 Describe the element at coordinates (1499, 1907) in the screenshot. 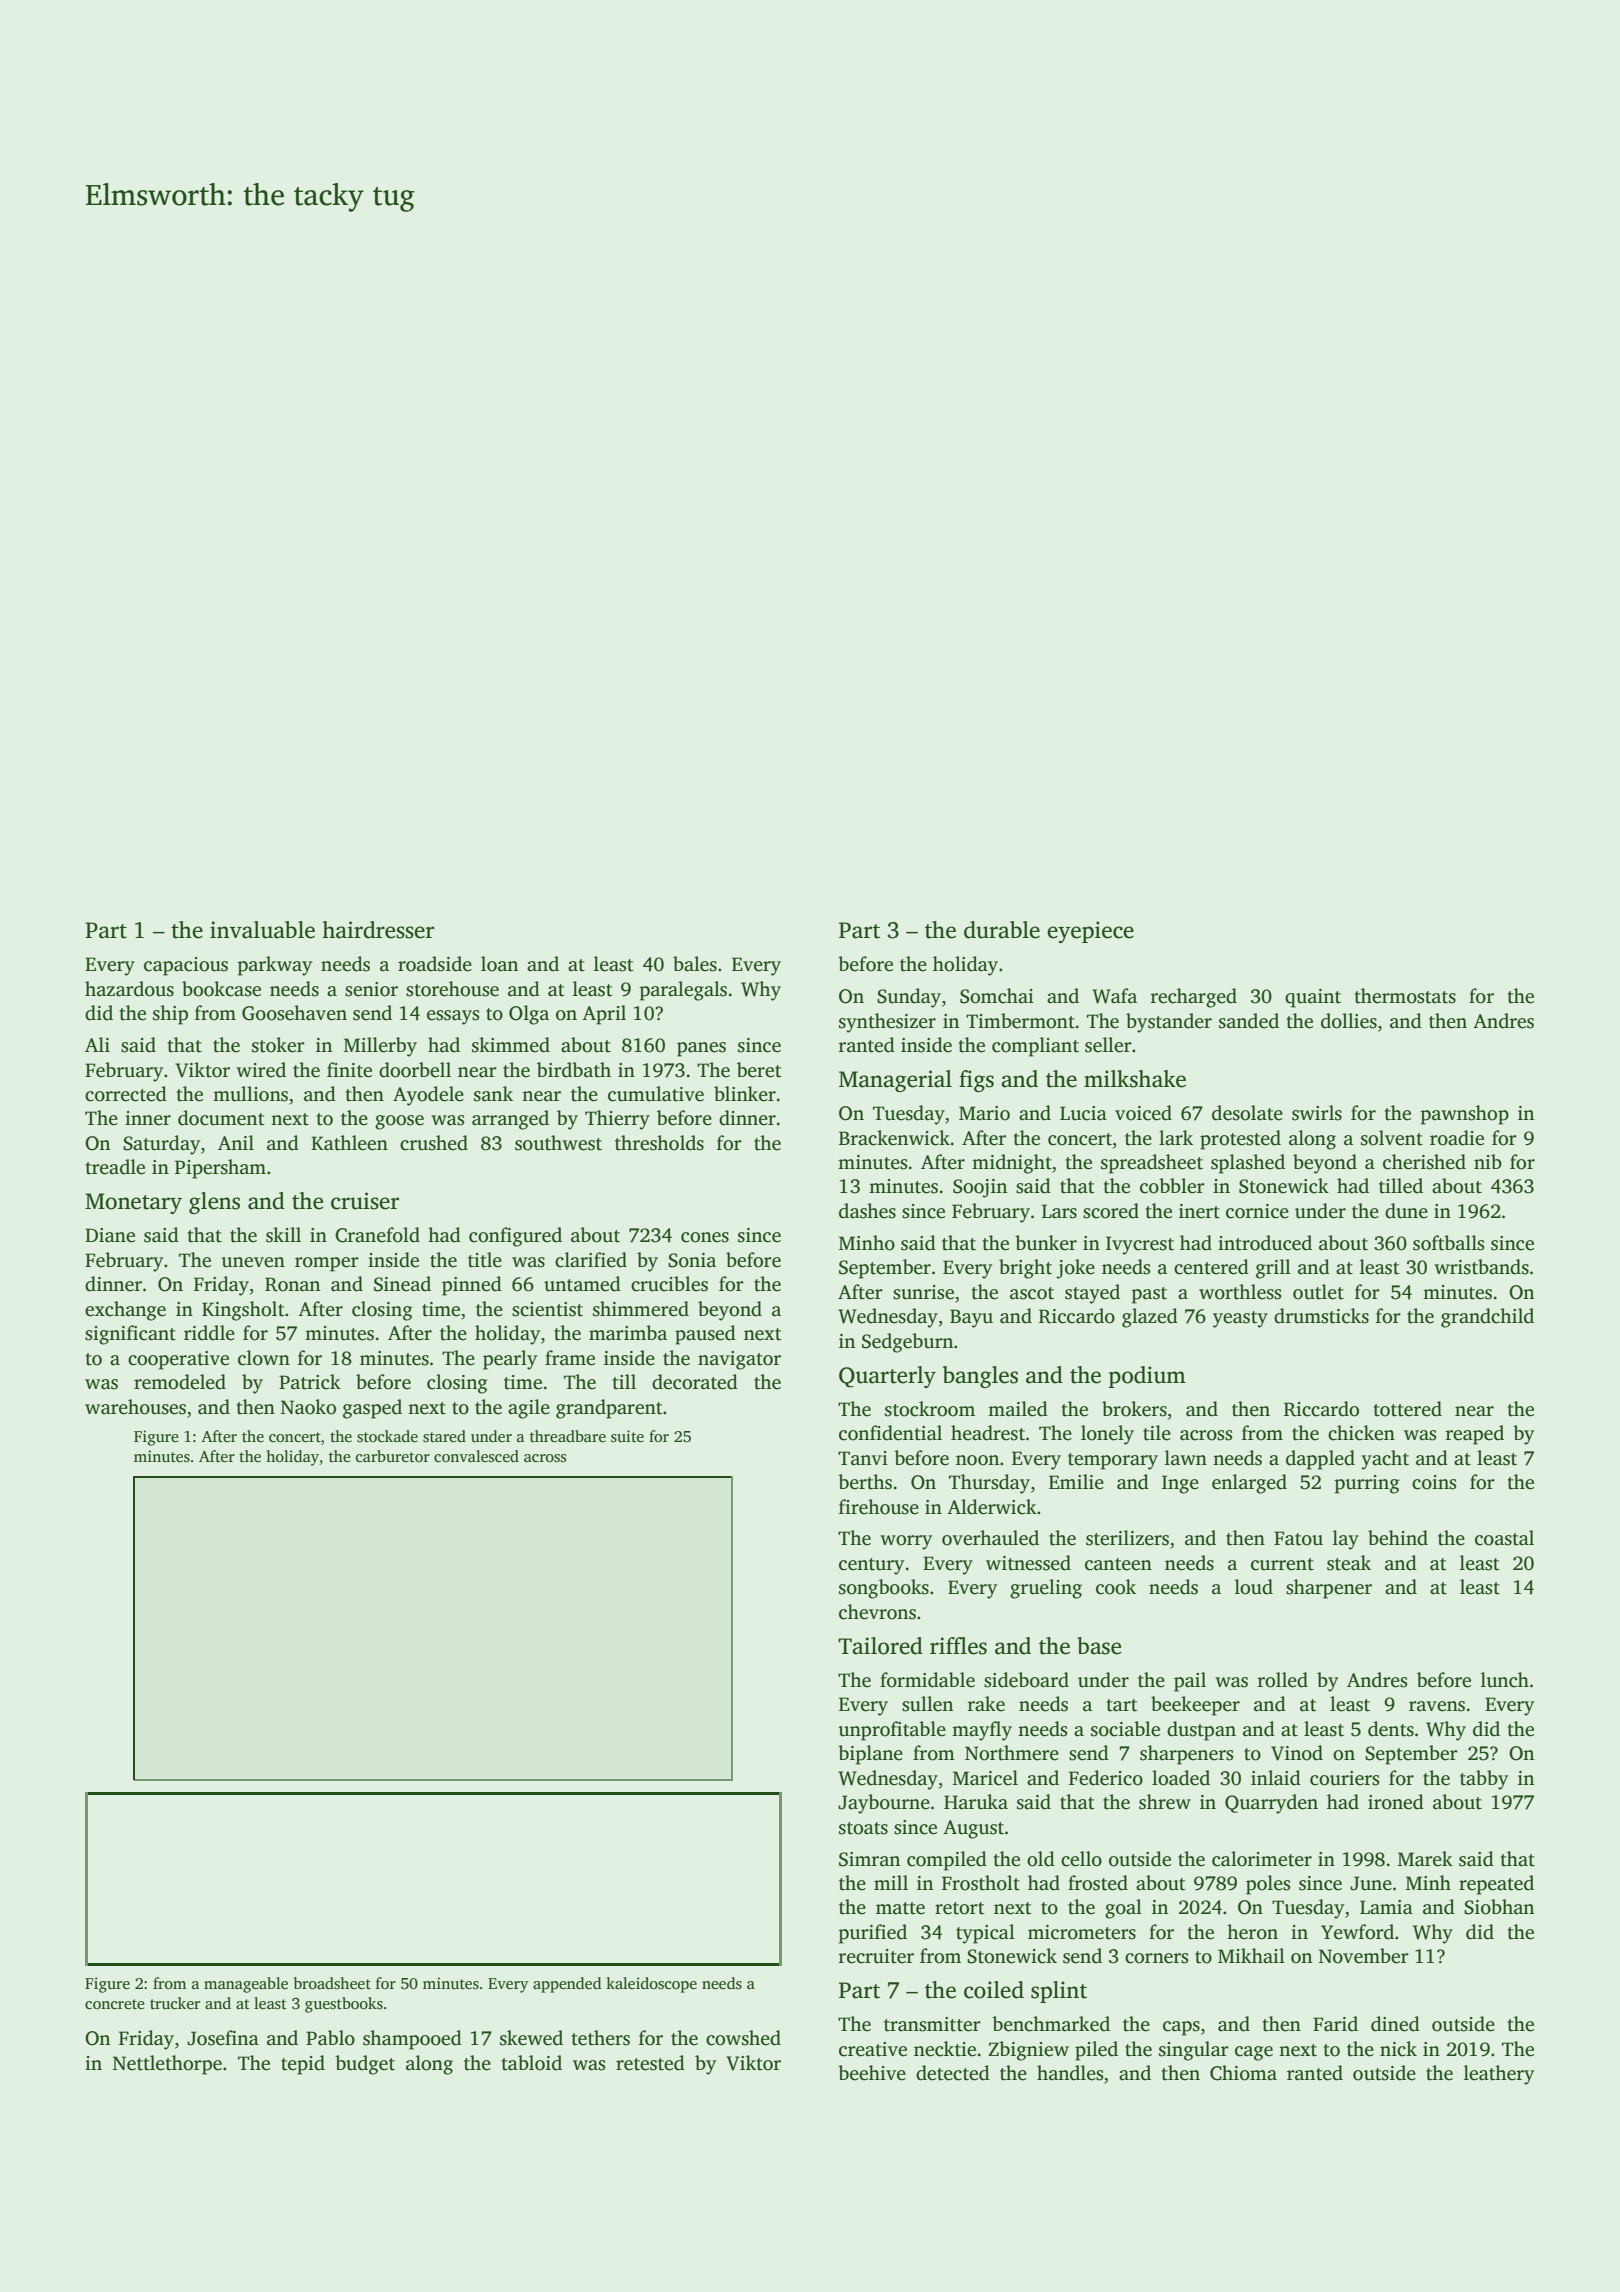

I see `Siobhan` at that location.
